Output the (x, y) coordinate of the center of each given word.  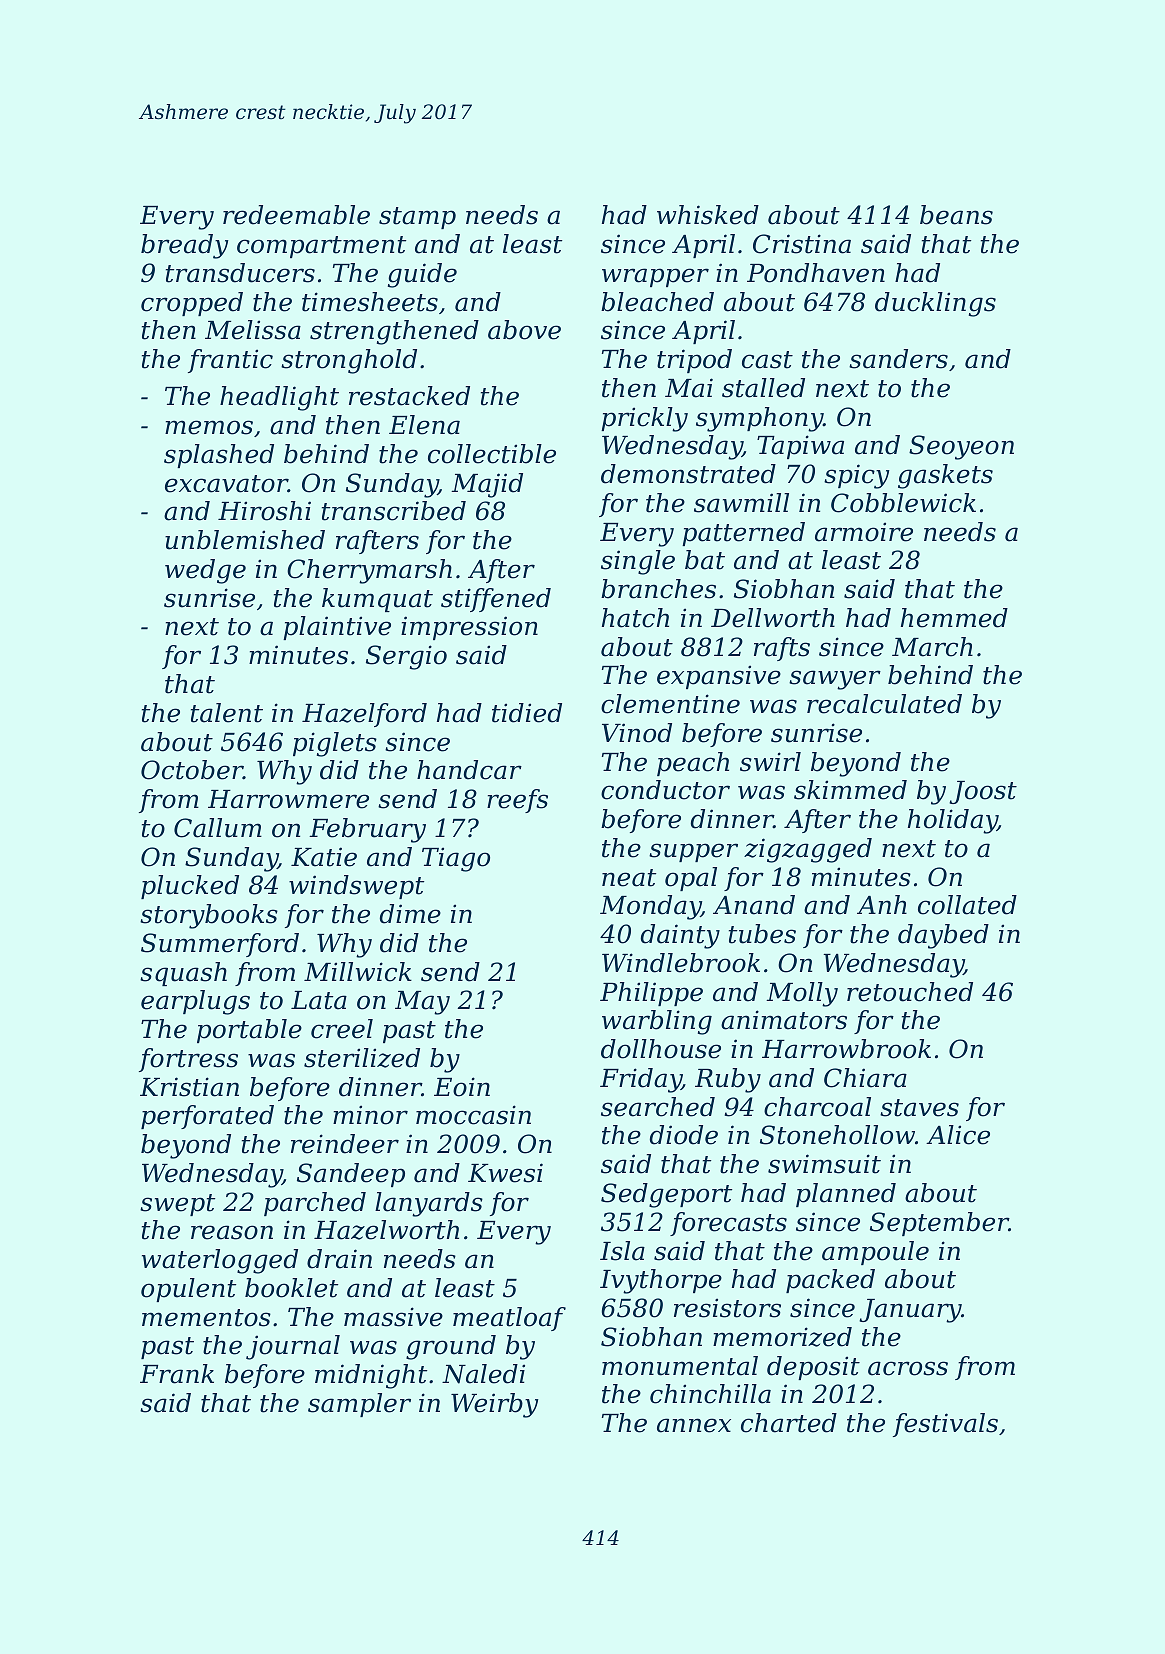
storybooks (209, 916)
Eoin (462, 1087)
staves (919, 1108)
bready (184, 246)
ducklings (935, 304)
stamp (417, 218)
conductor (665, 790)
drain (339, 1259)
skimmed (850, 790)
